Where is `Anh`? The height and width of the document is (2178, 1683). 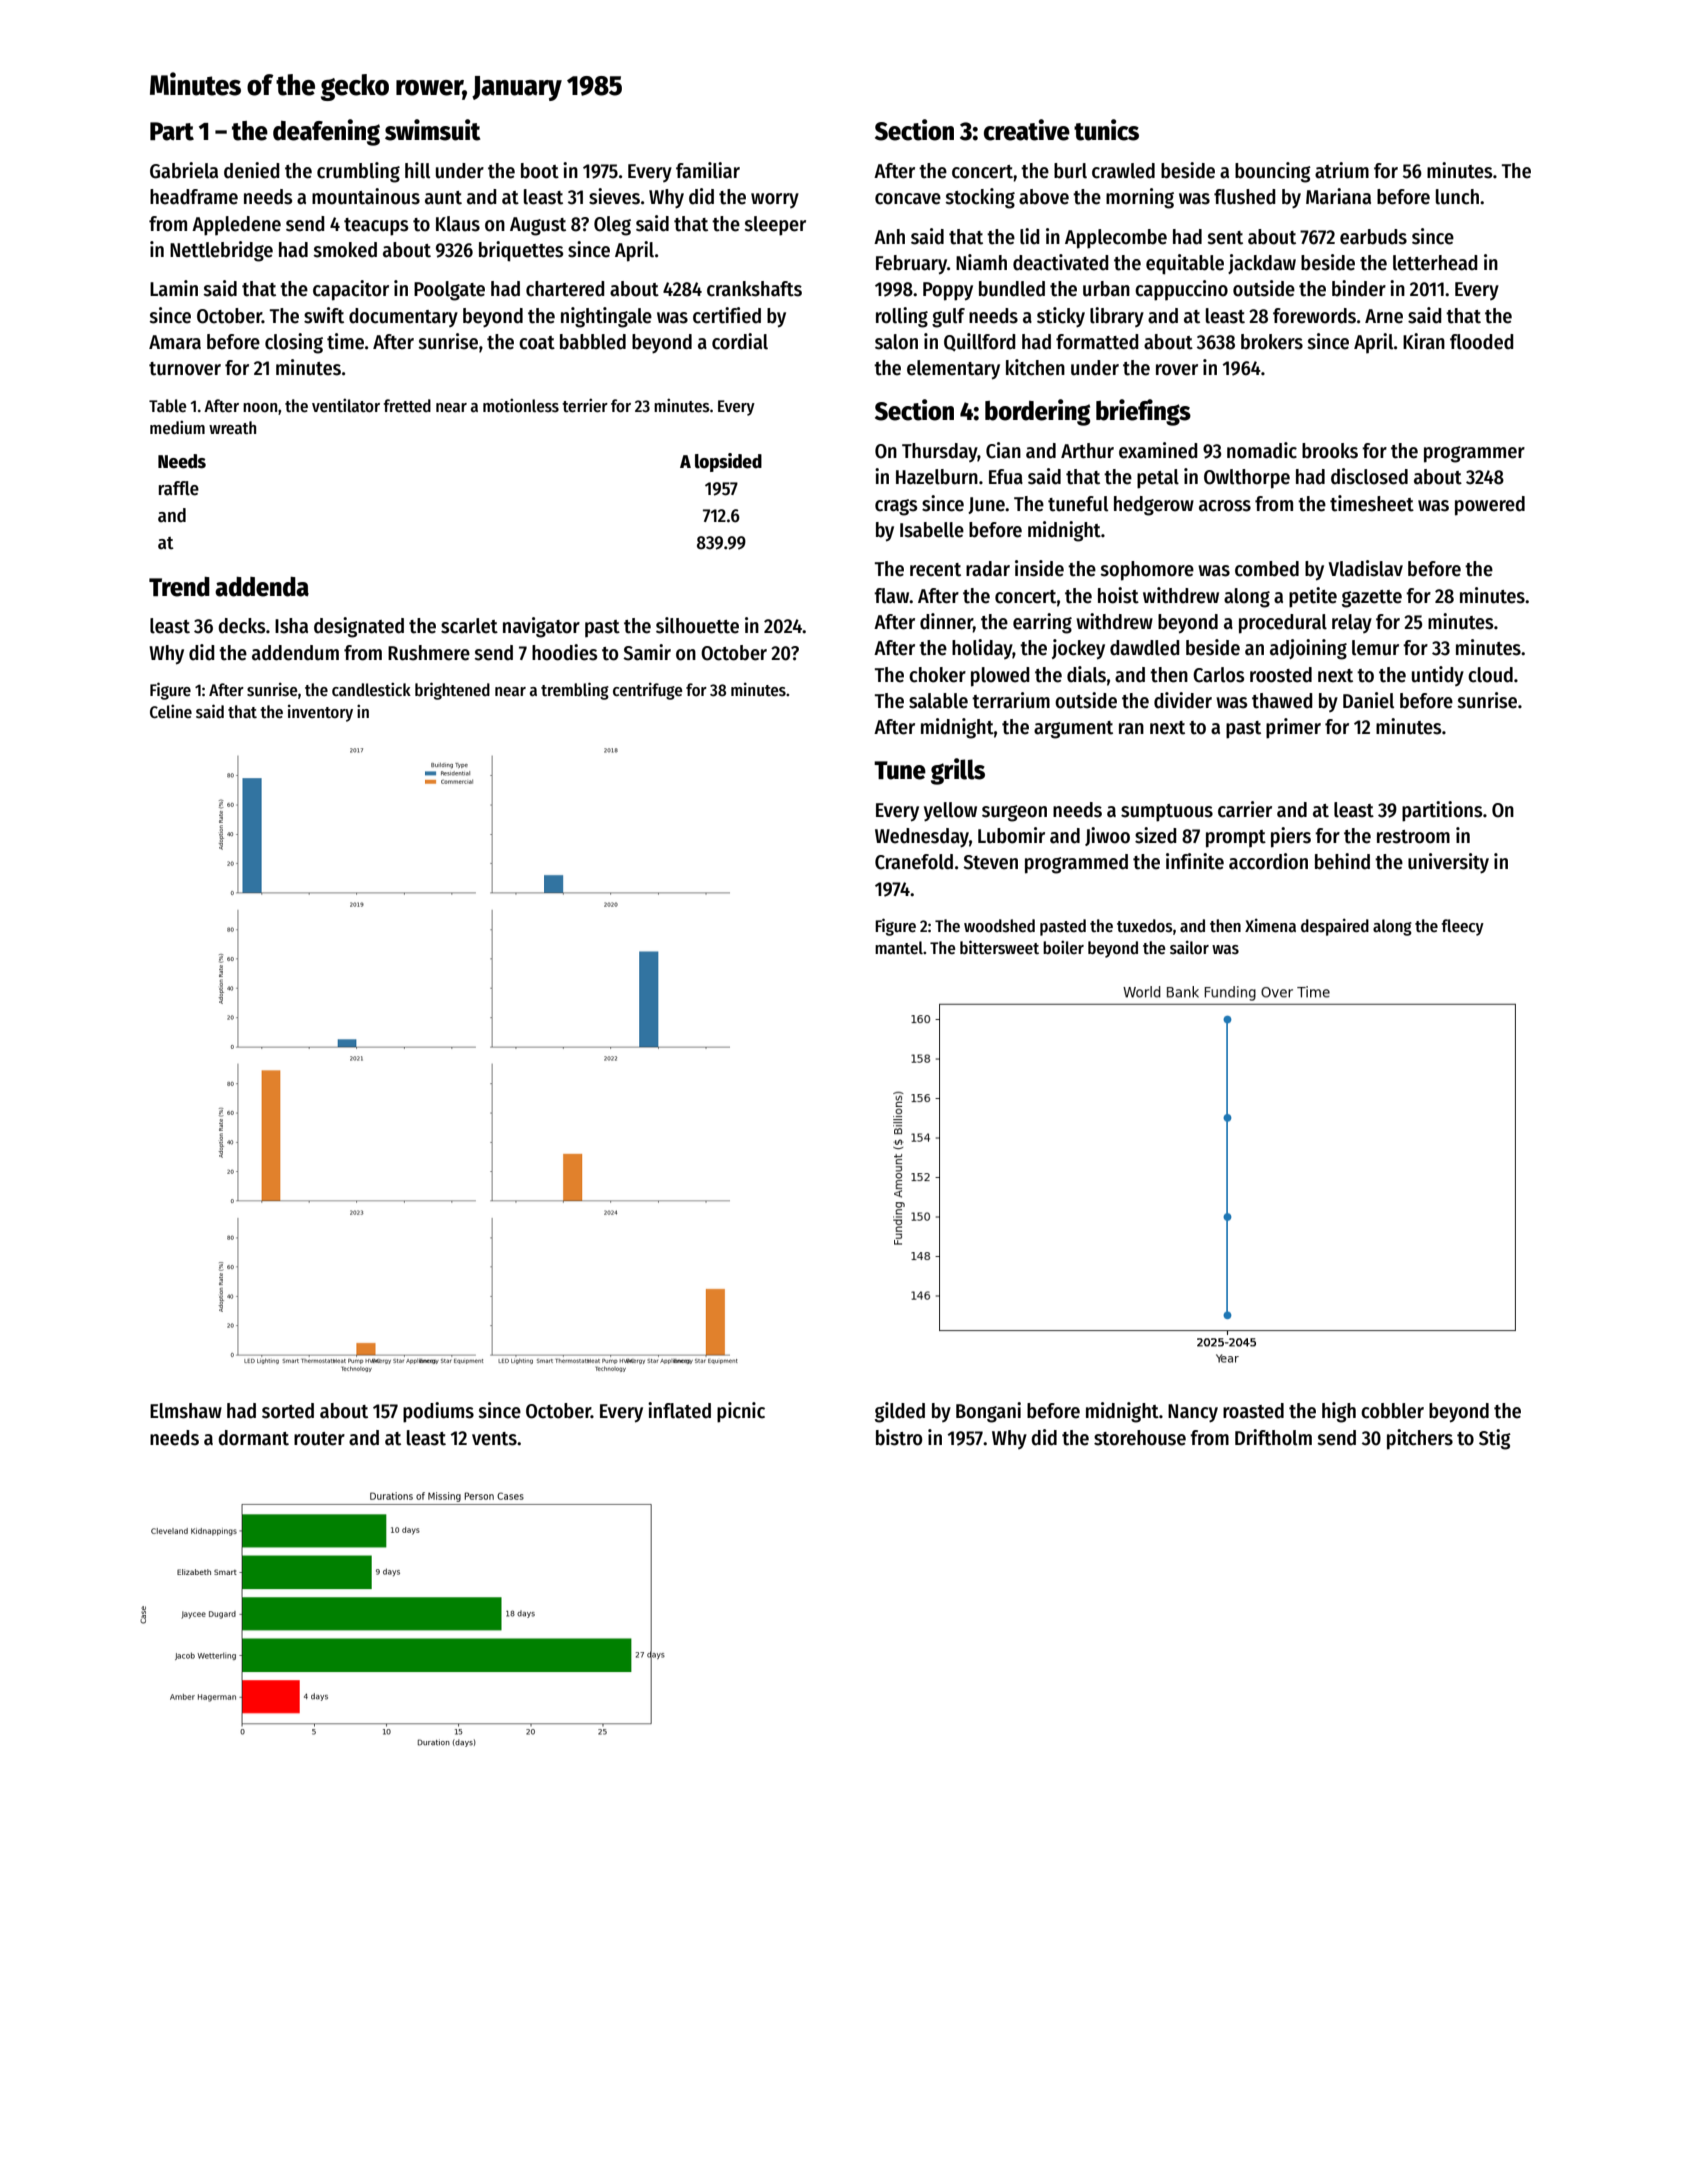
Anh is located at coordinates (889, 236).
